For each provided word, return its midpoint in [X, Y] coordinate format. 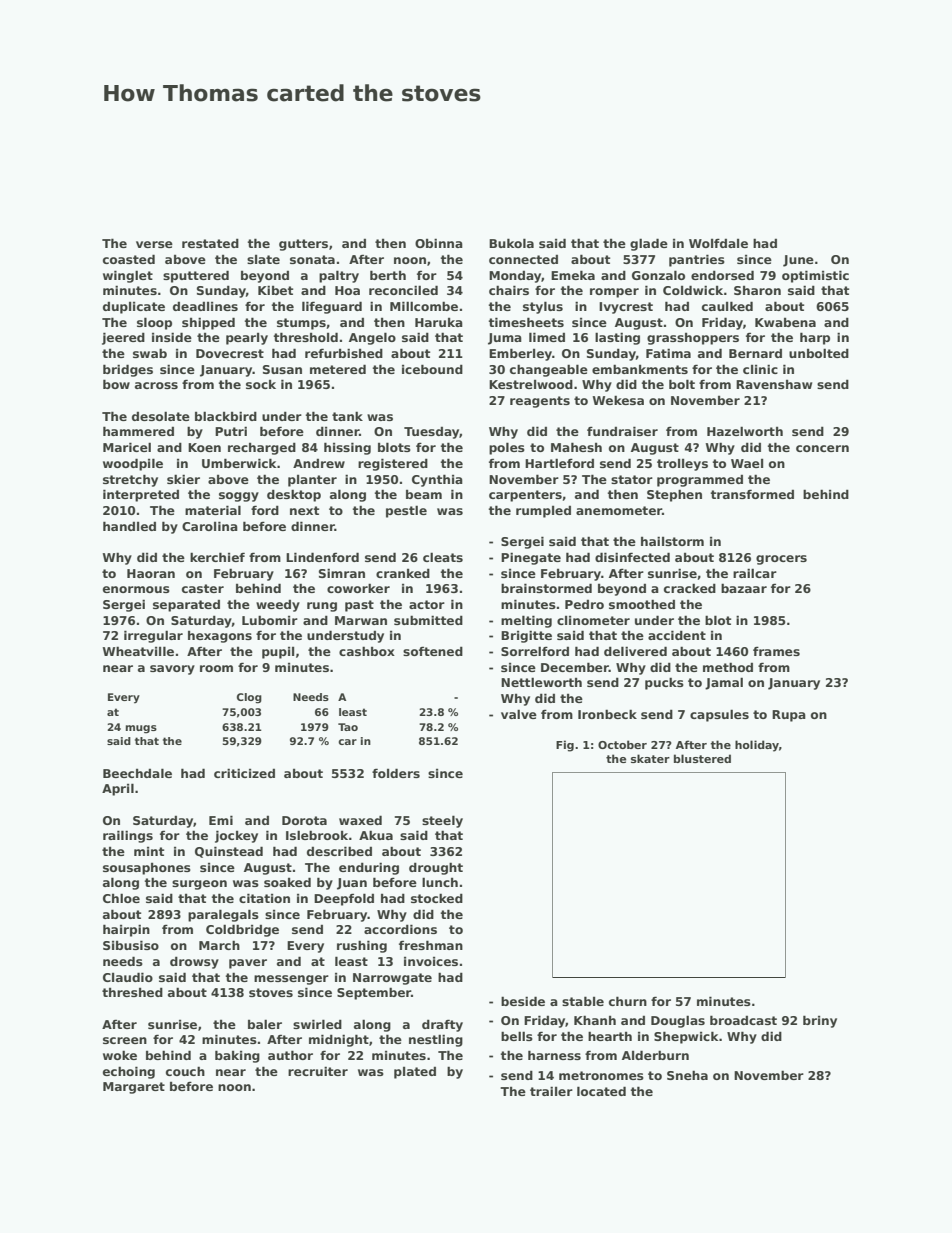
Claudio [128, 977]
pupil [278, 653]
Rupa [789, 716]
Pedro [584, 604]
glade [649, 244]
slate [263, 259]
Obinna [439, 243]
